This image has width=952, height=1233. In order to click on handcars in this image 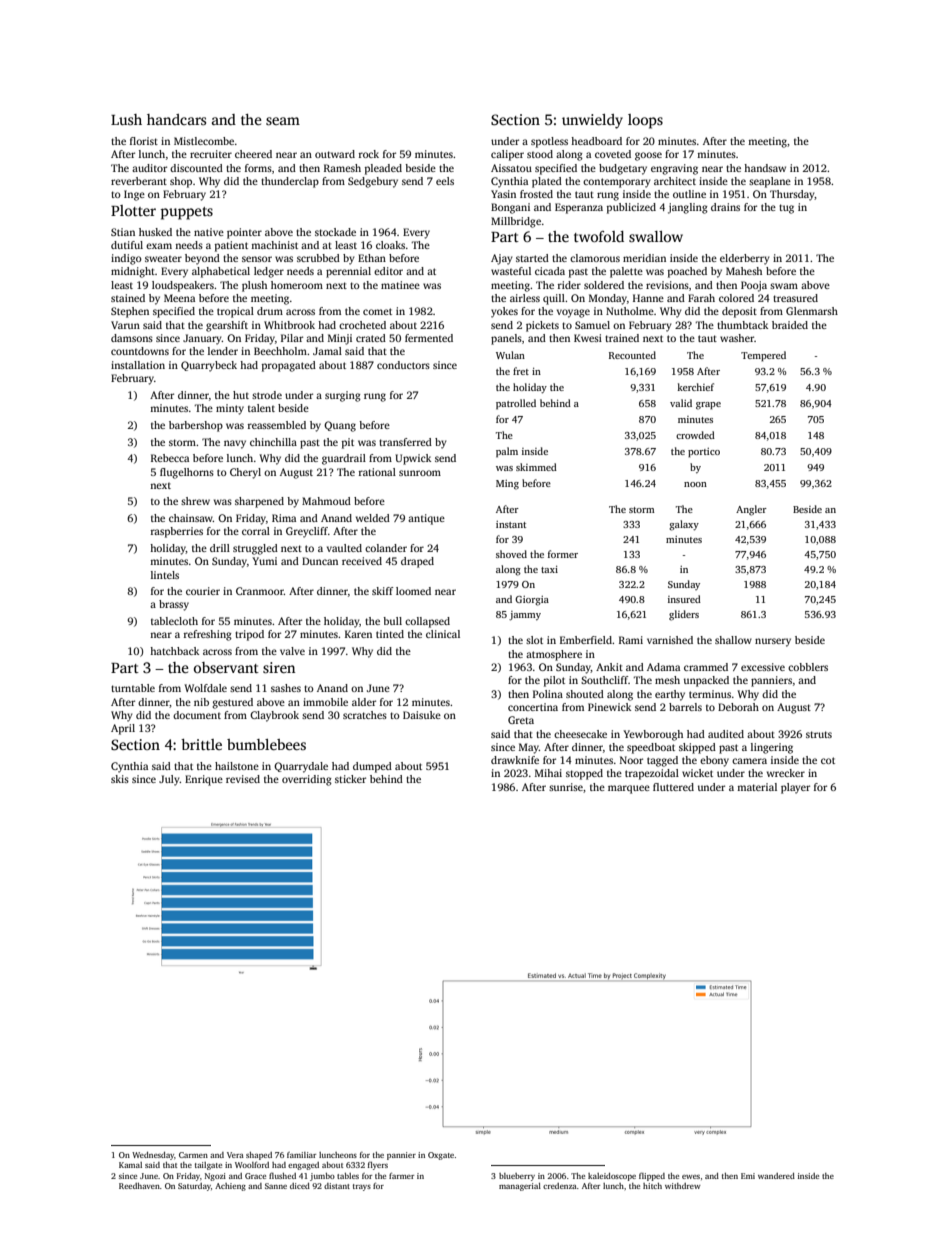, I will do `click(176, 119)`.
